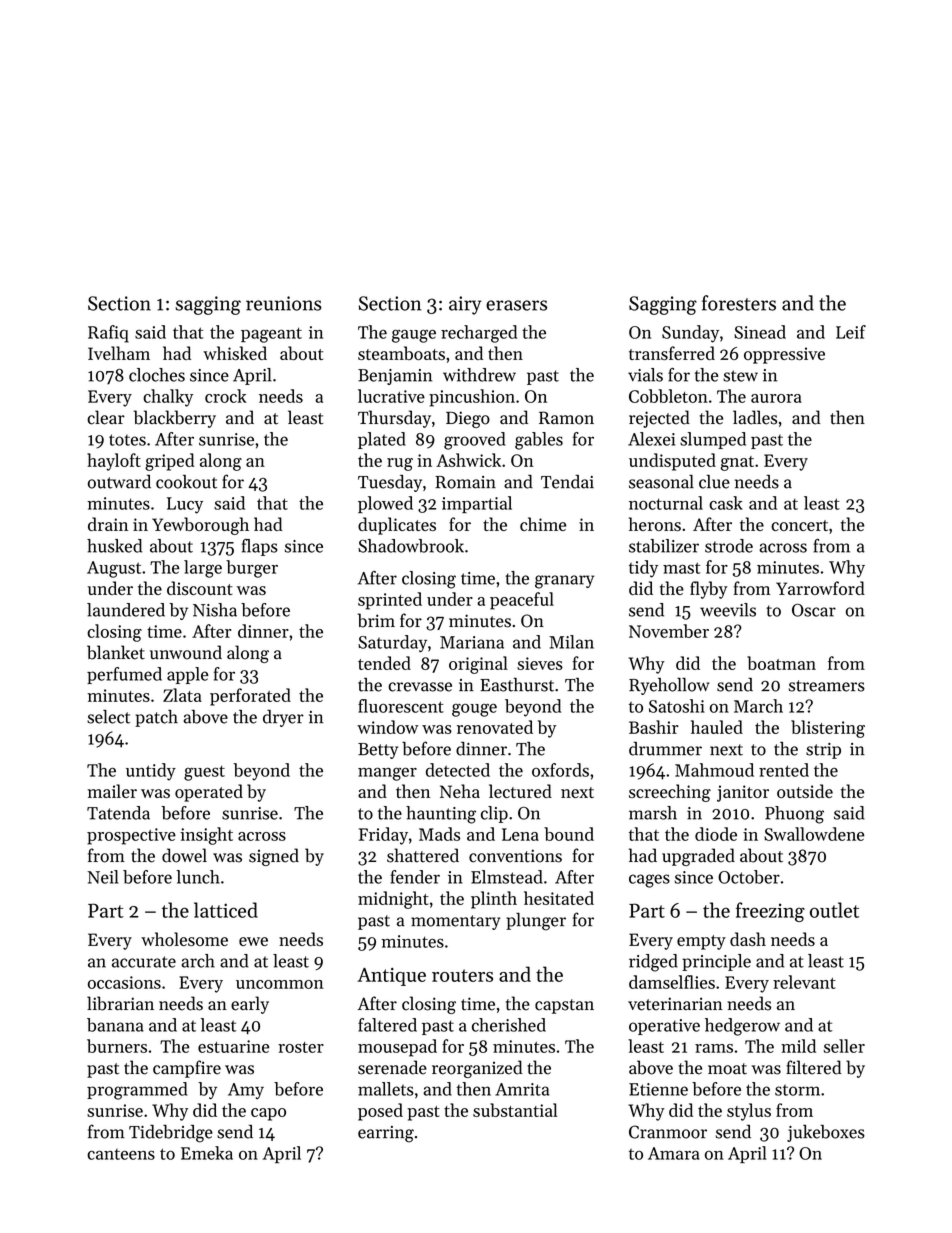 The height and width of the page is (1233, 952). What do you see at coordinates (387, 774) in the page?
I see `manger` at bounding box center [387, 774].
